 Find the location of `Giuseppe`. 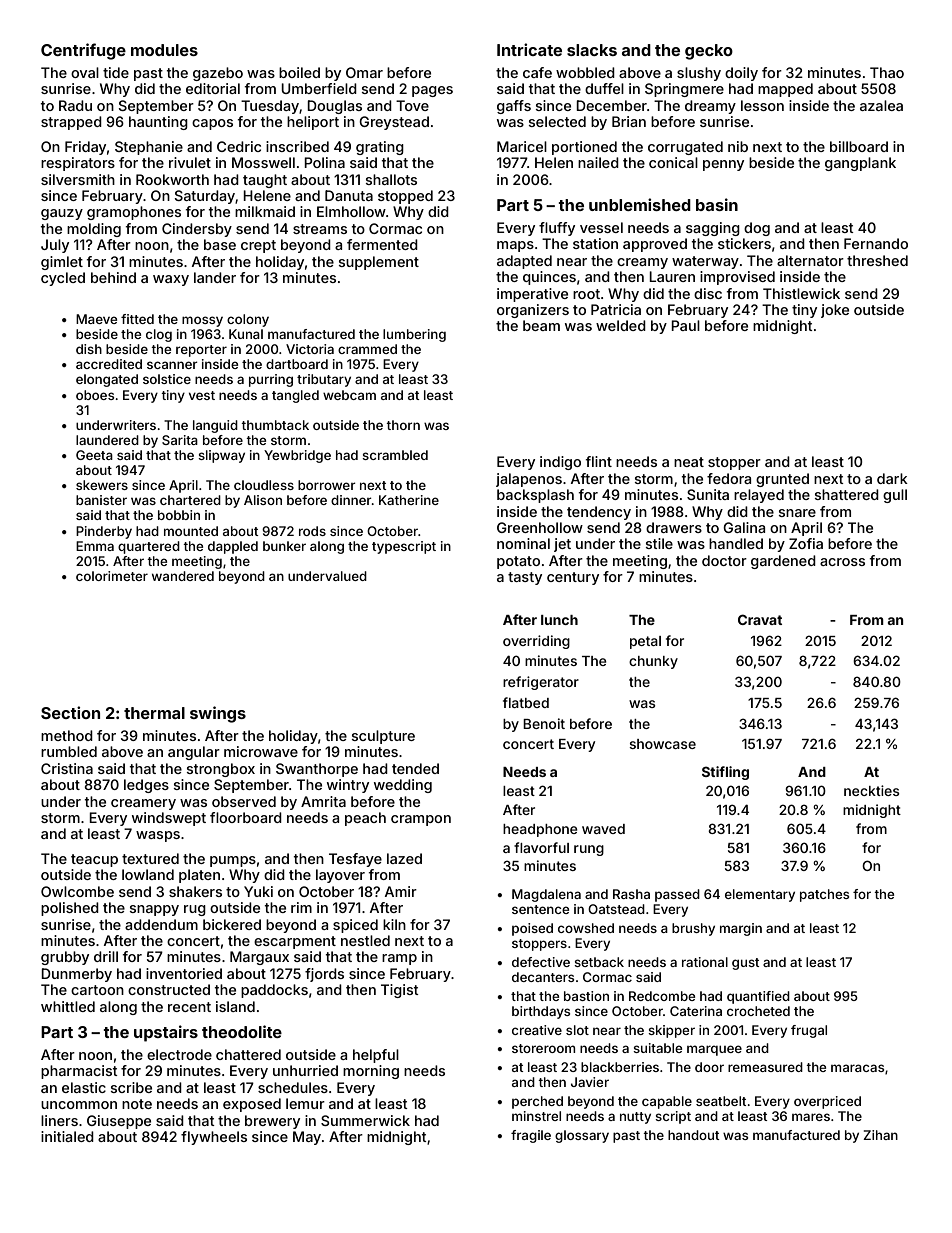

Giuseppe is located at coordinates (119, 1122).
